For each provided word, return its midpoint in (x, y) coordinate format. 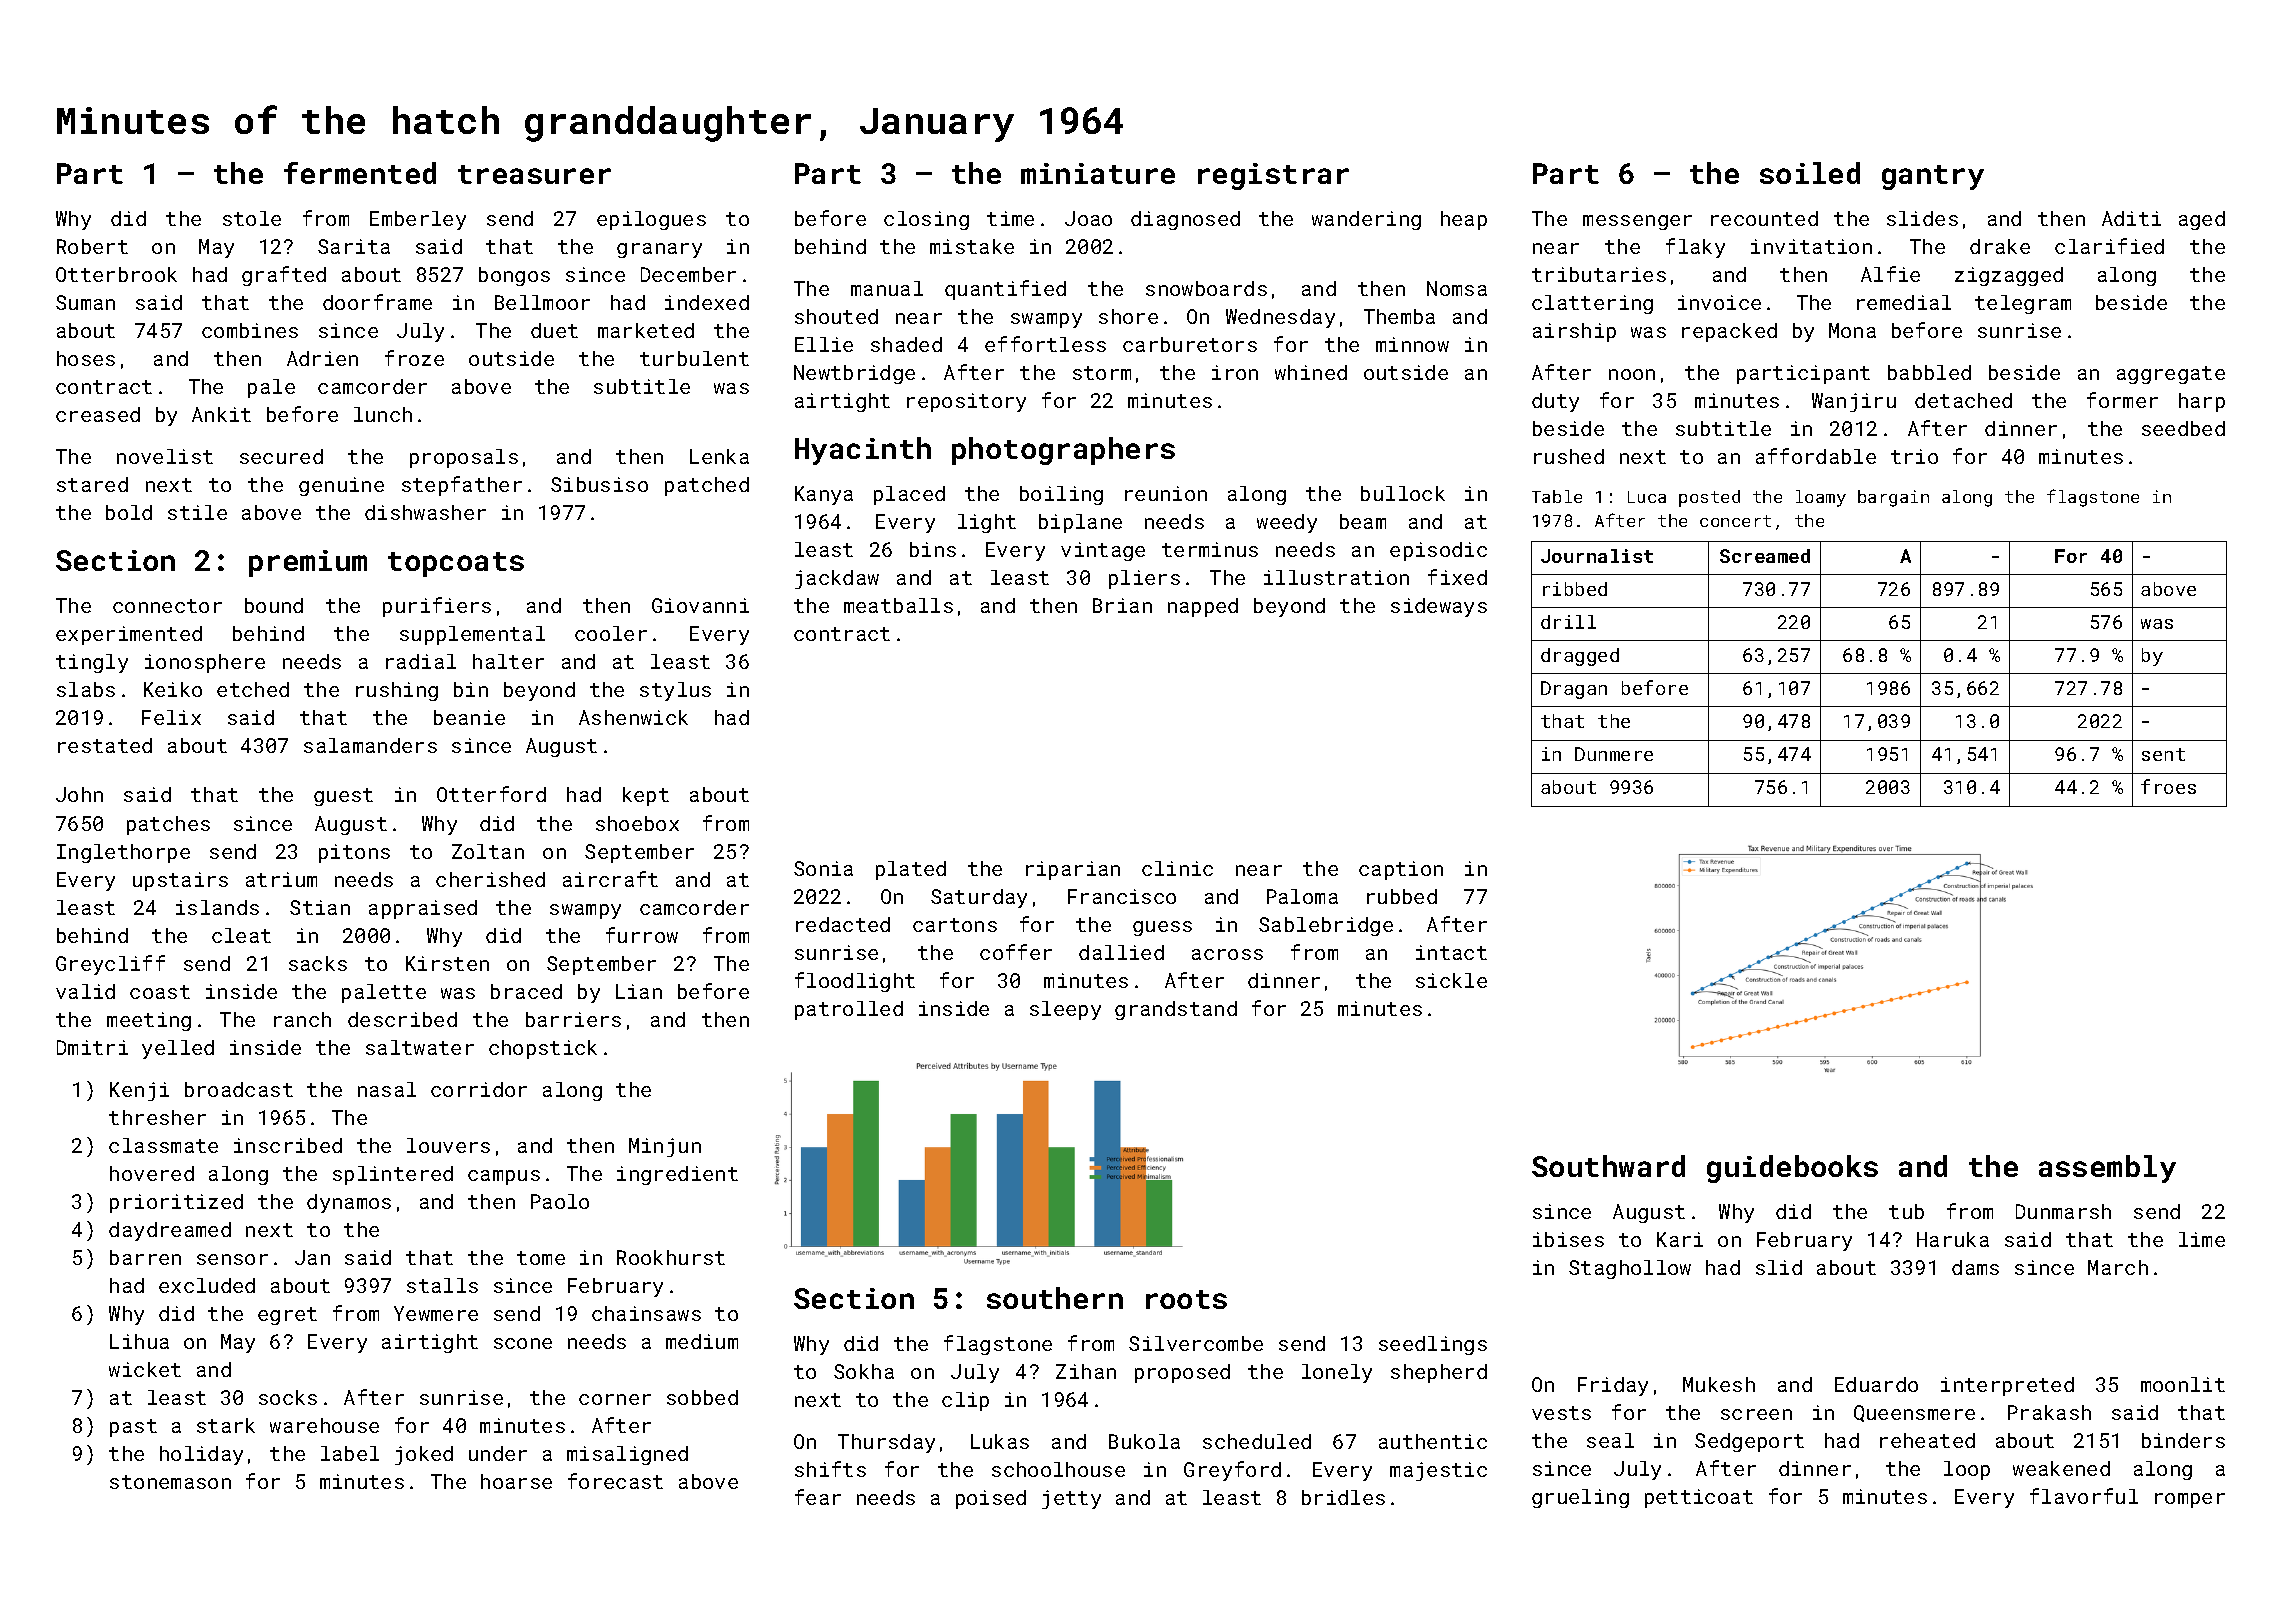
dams (1975, 1267)
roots (1186, 1299)
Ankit (221, 414)
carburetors (1190, 344)
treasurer (534, 174)
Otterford (491, 794)
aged (2202, 220)
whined (1311, 372)
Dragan (1574, 690)
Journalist (1597, 556)
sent (2163, 754)
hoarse (516, 1481)
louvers (448, 1145)
